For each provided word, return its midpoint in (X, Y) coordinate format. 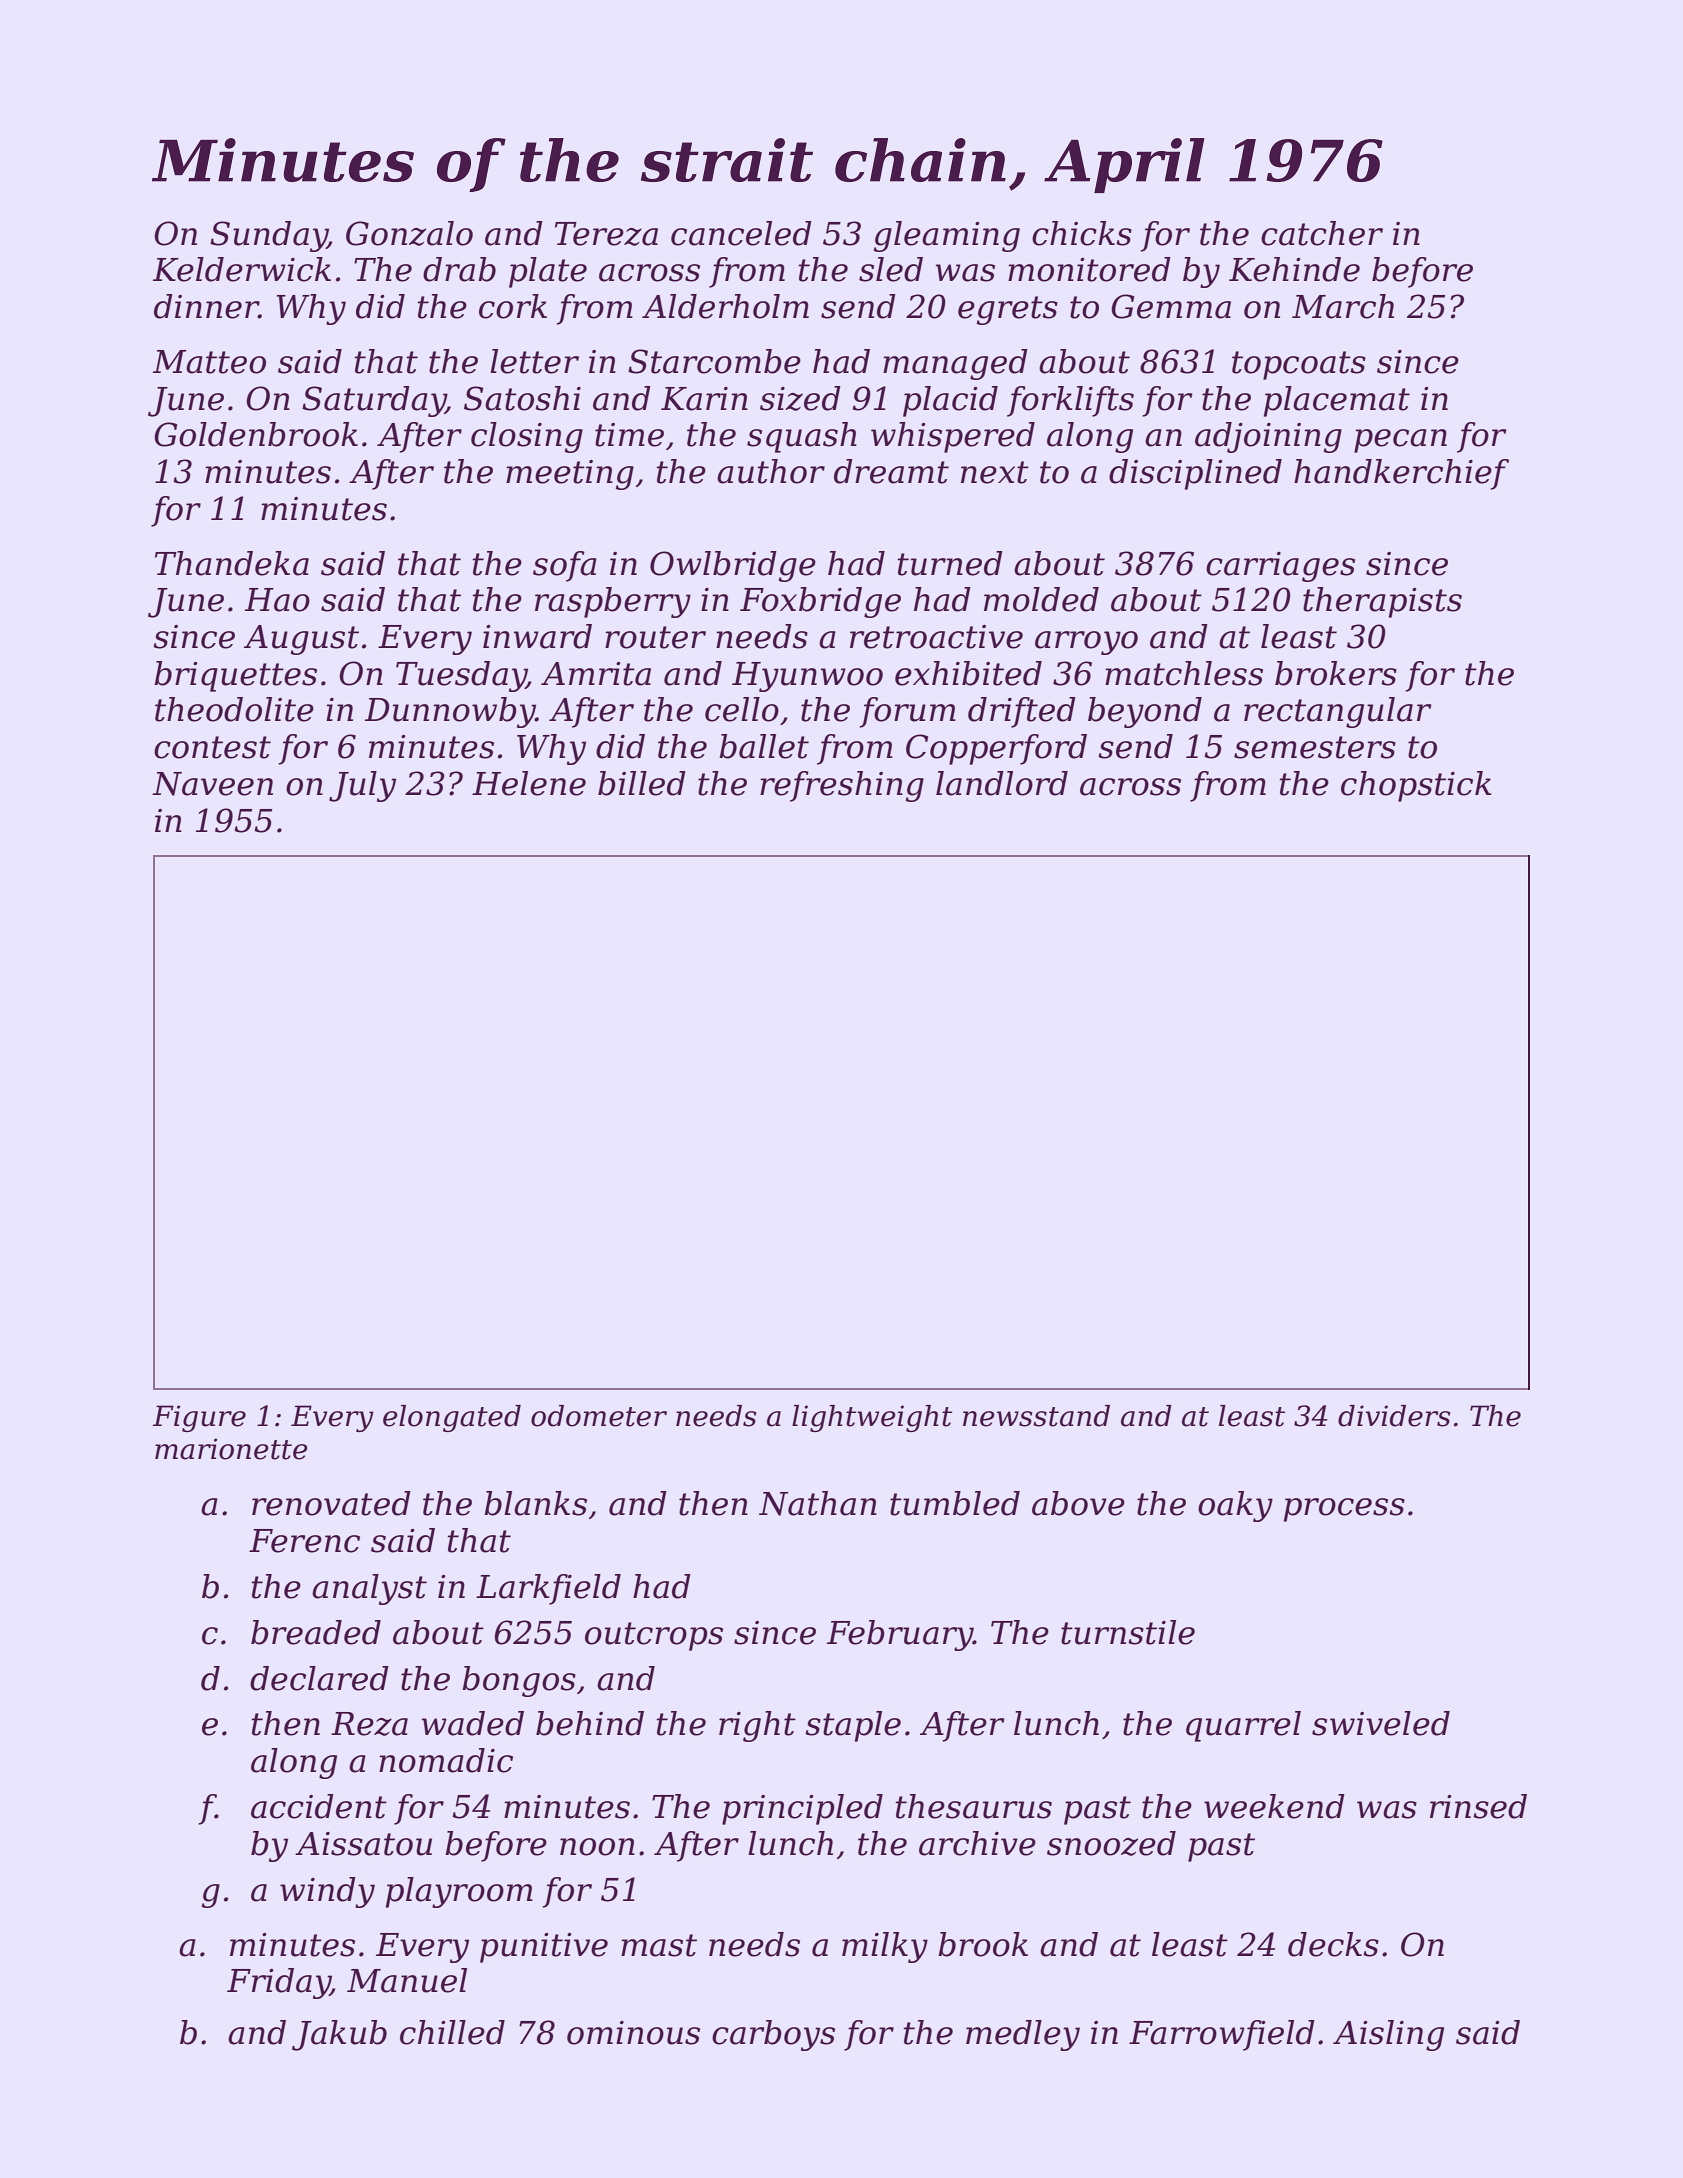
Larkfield (548, 1589)
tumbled (955, 1503)
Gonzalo (409, 233)
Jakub (339, 2035)
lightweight (872, 1418)
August (301, 640)
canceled (741, 233)
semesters (1315, 747)
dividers (1394, 1416)
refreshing (842, 786)
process (1344, 1510)
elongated (452, 1418)
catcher (1322, 233)
